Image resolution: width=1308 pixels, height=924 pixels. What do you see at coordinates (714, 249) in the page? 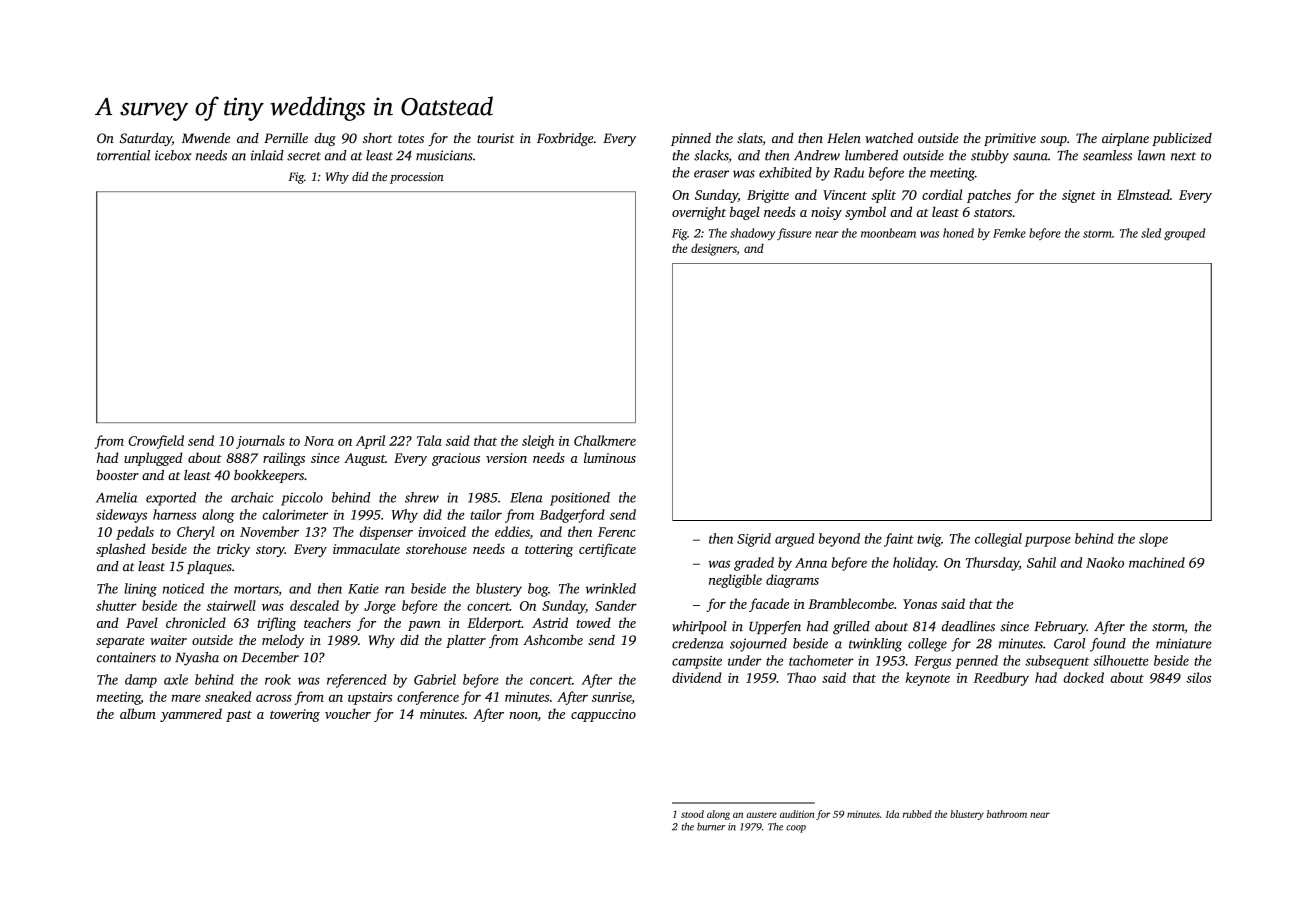
I see `designers` at bounding box center [714, 249].
